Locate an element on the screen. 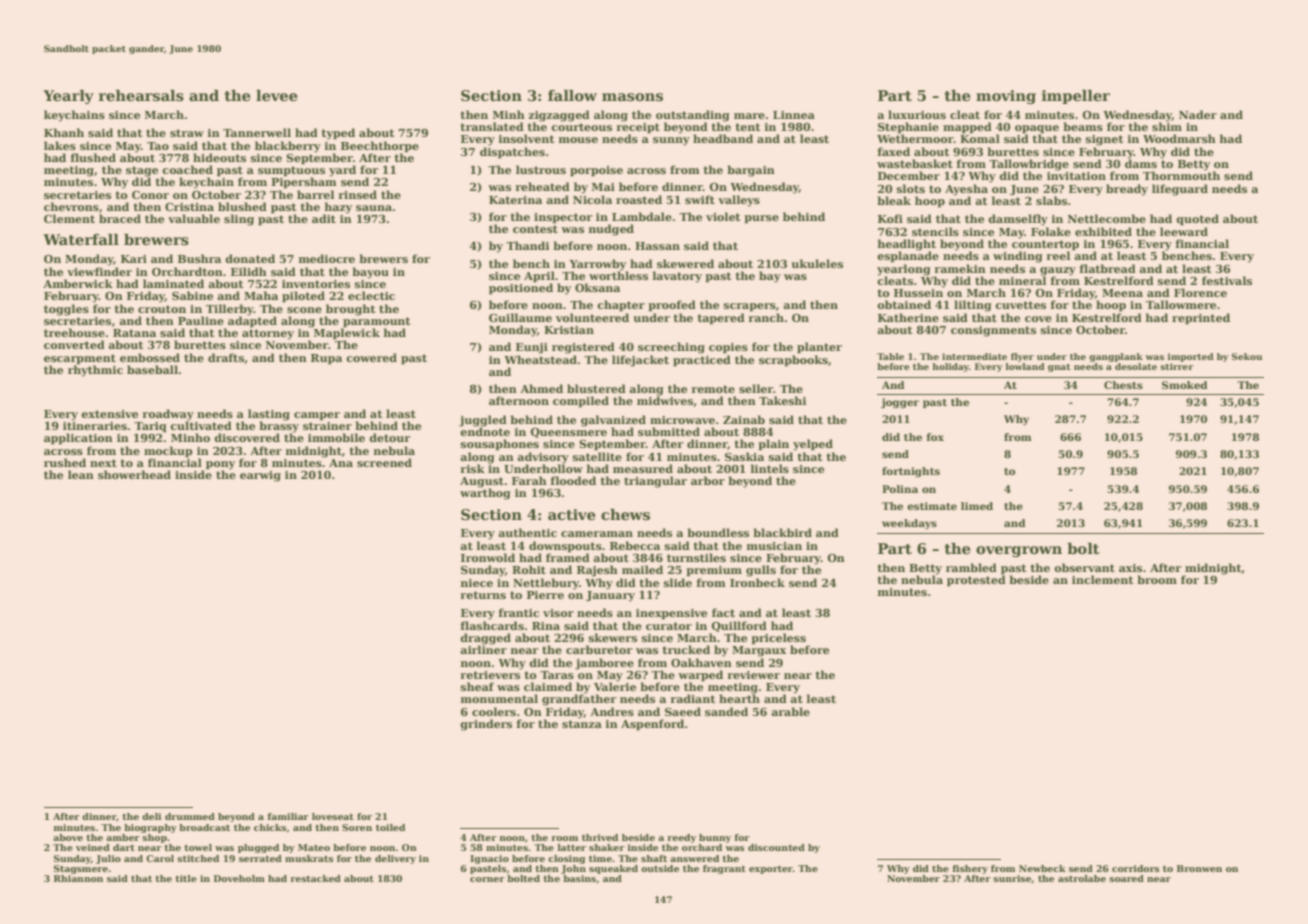 The width and height of the screenshot is (1308, 924). thrived is located at coordinates (600, 837).
